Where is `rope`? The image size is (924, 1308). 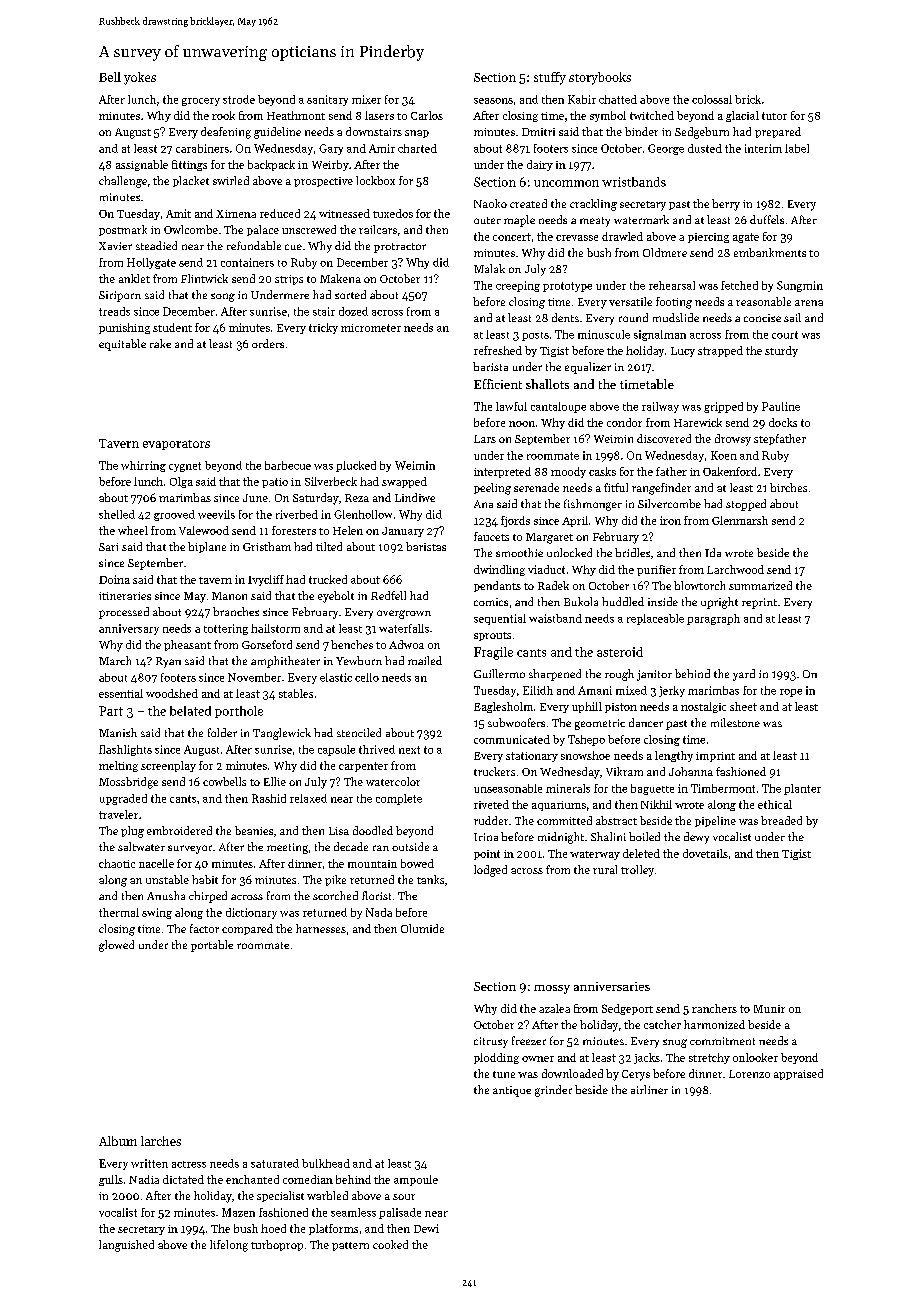 rope is located at coordinates (791, 693).
